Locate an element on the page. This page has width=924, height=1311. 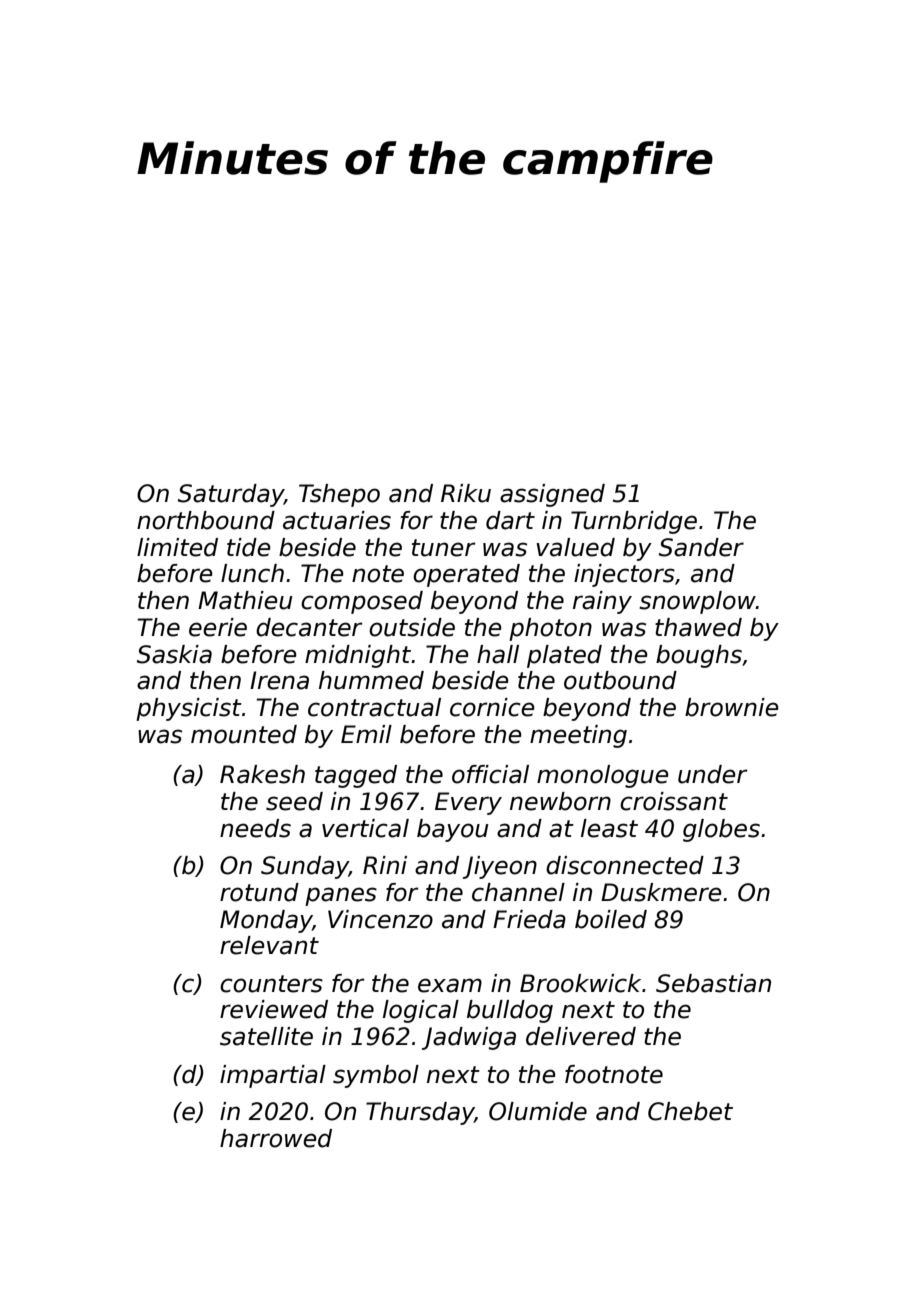
photon is located at coordinates (550, 629).
